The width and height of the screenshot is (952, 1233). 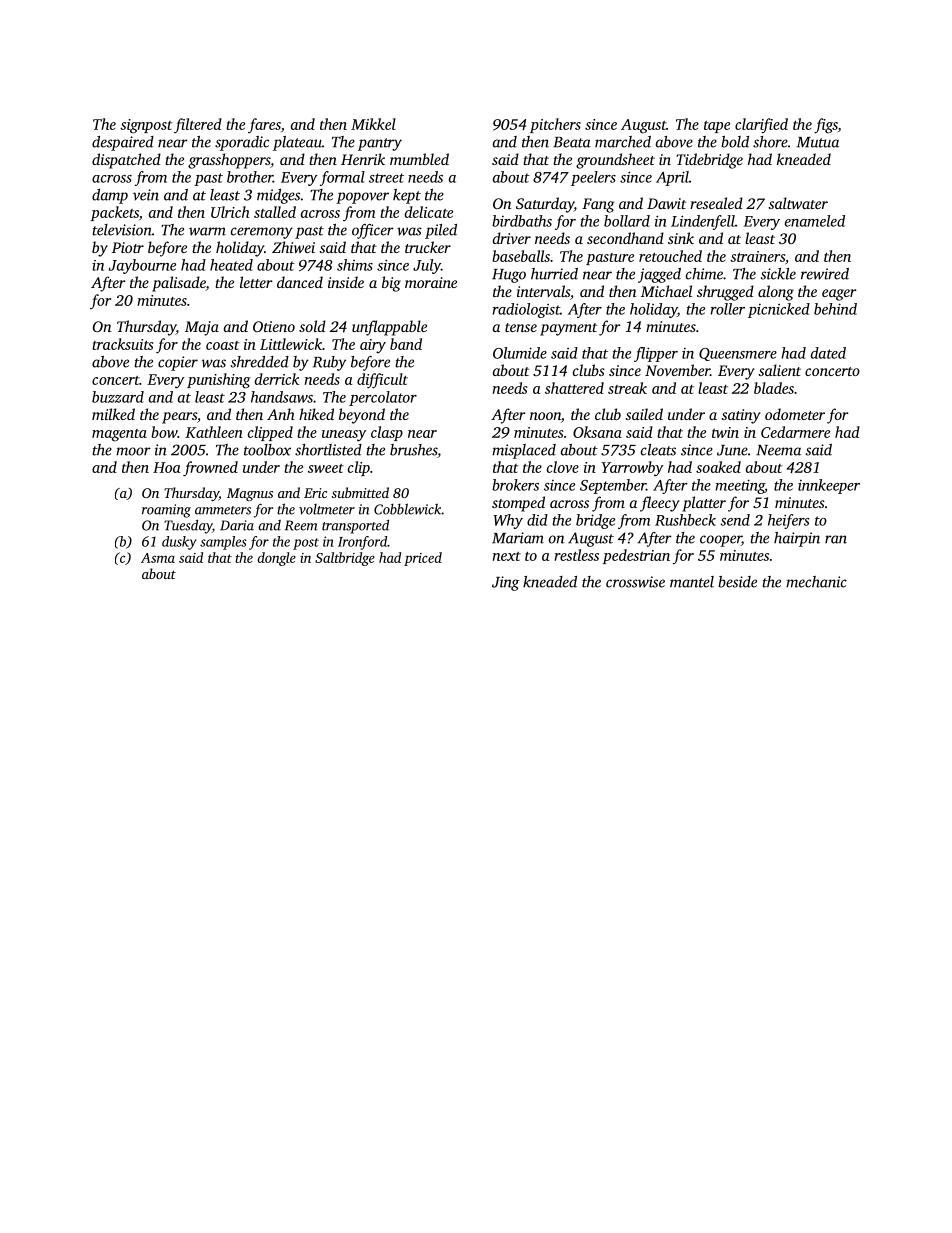 What do you see at coordinates (839, 295) in the screenshot?
I see `eager` at bounding box center [839, 295].
